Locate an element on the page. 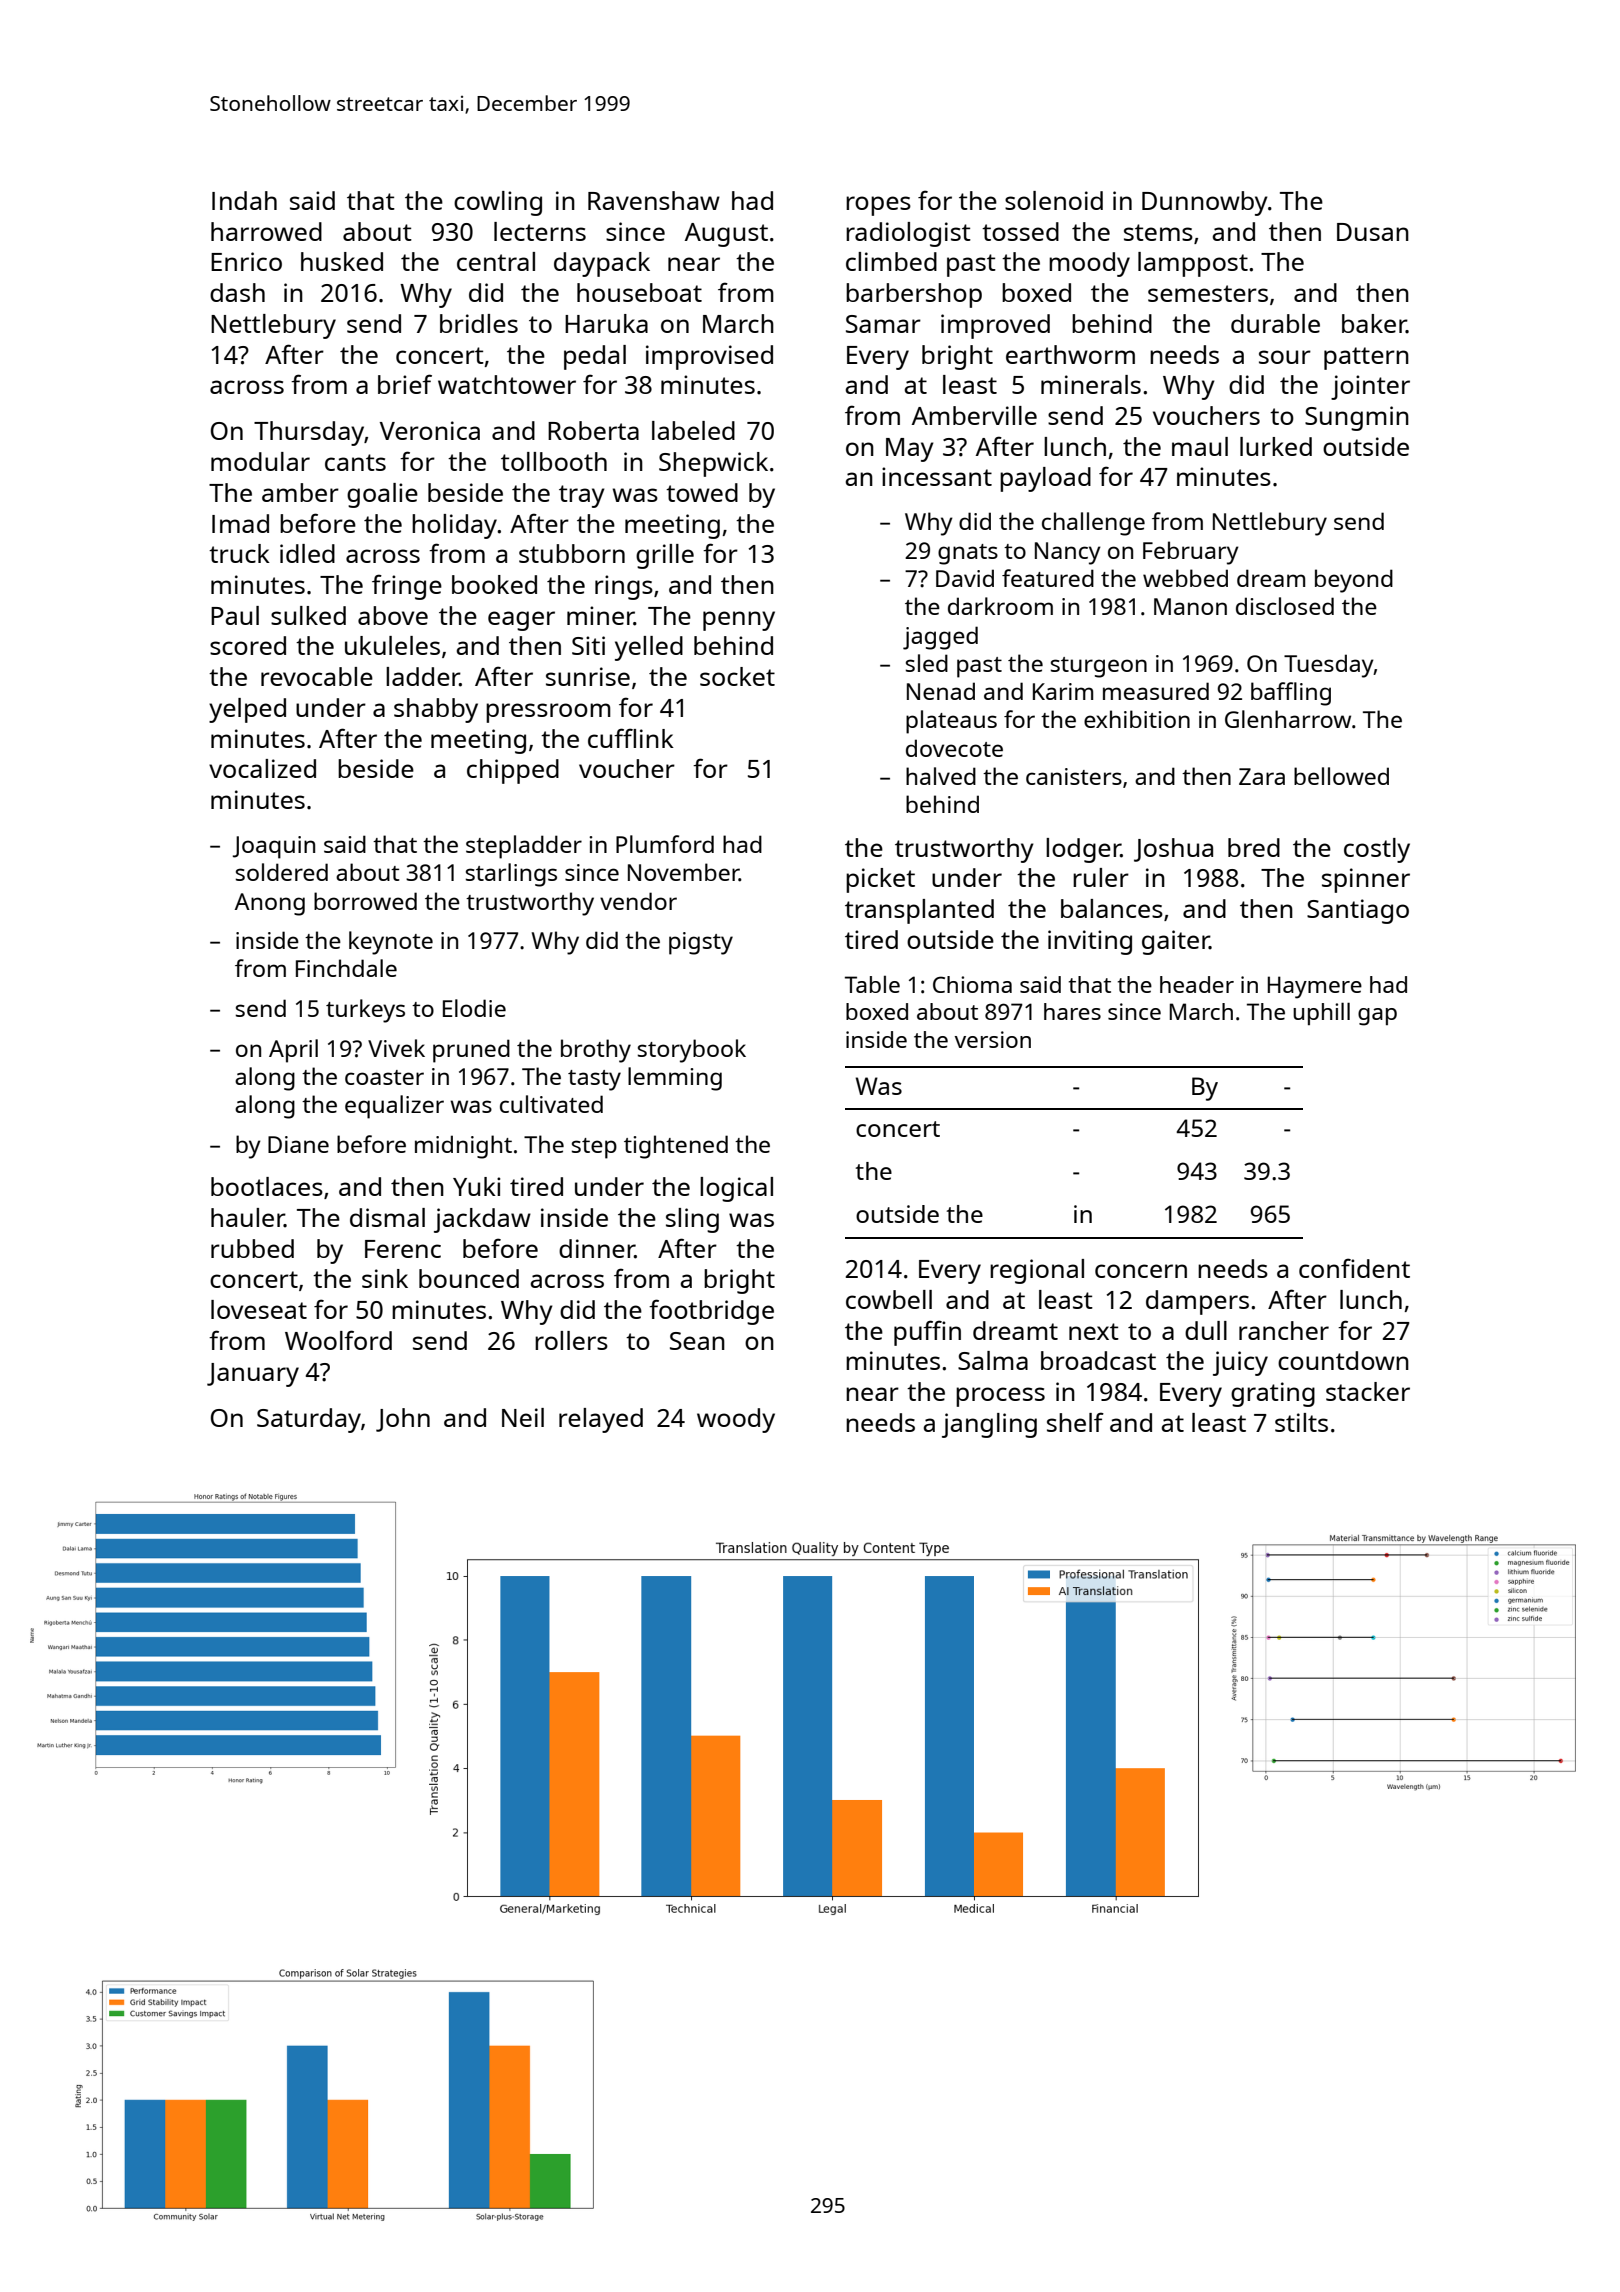 This page has height=2292, width=1620. jointer is located at coordinates (1370, 387).
